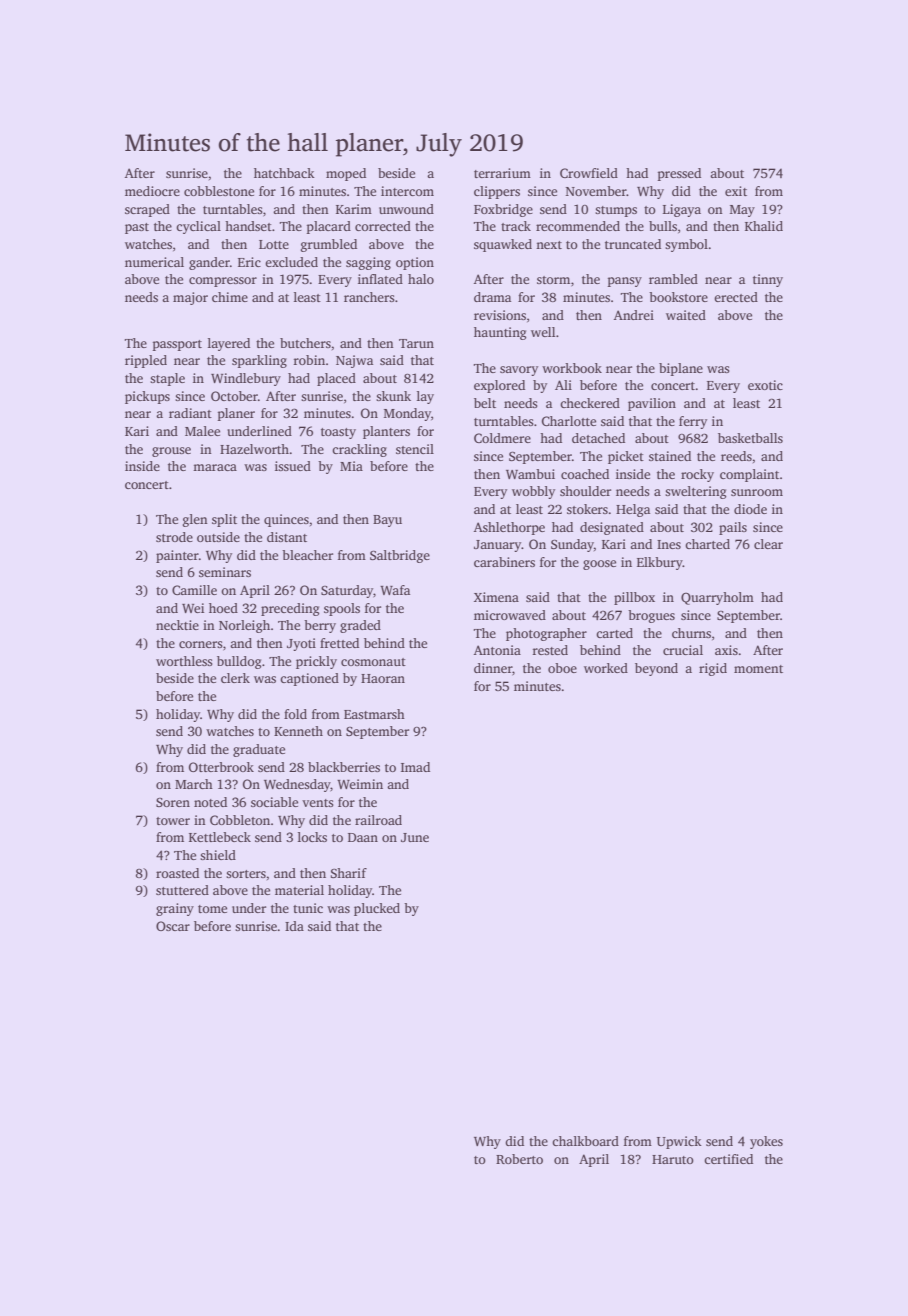 The height and width of the document is (1316, 908). Describe the element at coordinates (768, 544) in the document. I see `clear` at that location.
